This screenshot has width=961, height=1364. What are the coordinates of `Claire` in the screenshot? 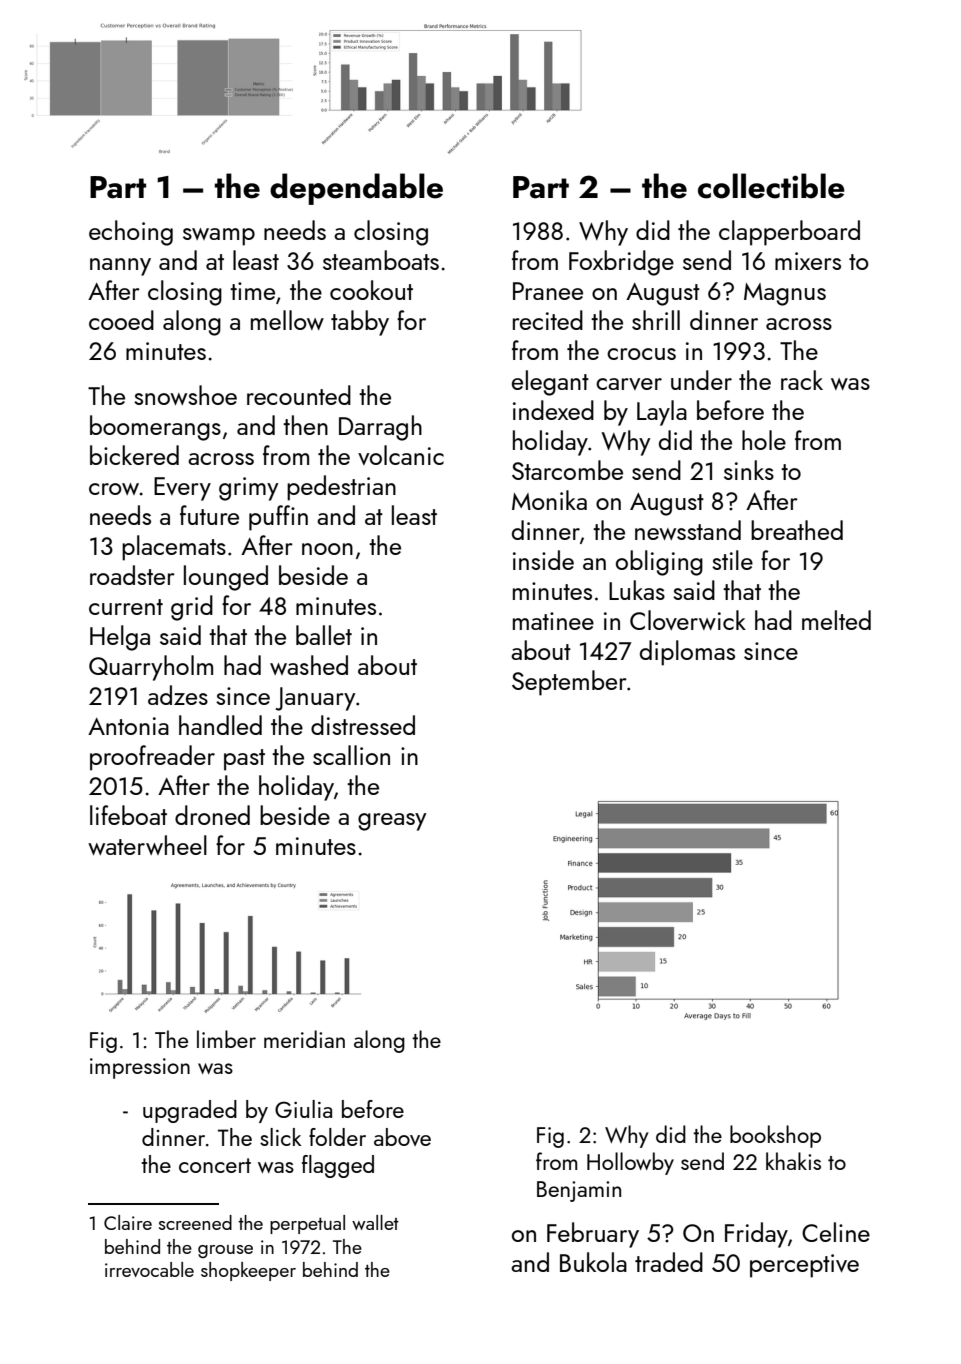 It's located at (128, 1222).
